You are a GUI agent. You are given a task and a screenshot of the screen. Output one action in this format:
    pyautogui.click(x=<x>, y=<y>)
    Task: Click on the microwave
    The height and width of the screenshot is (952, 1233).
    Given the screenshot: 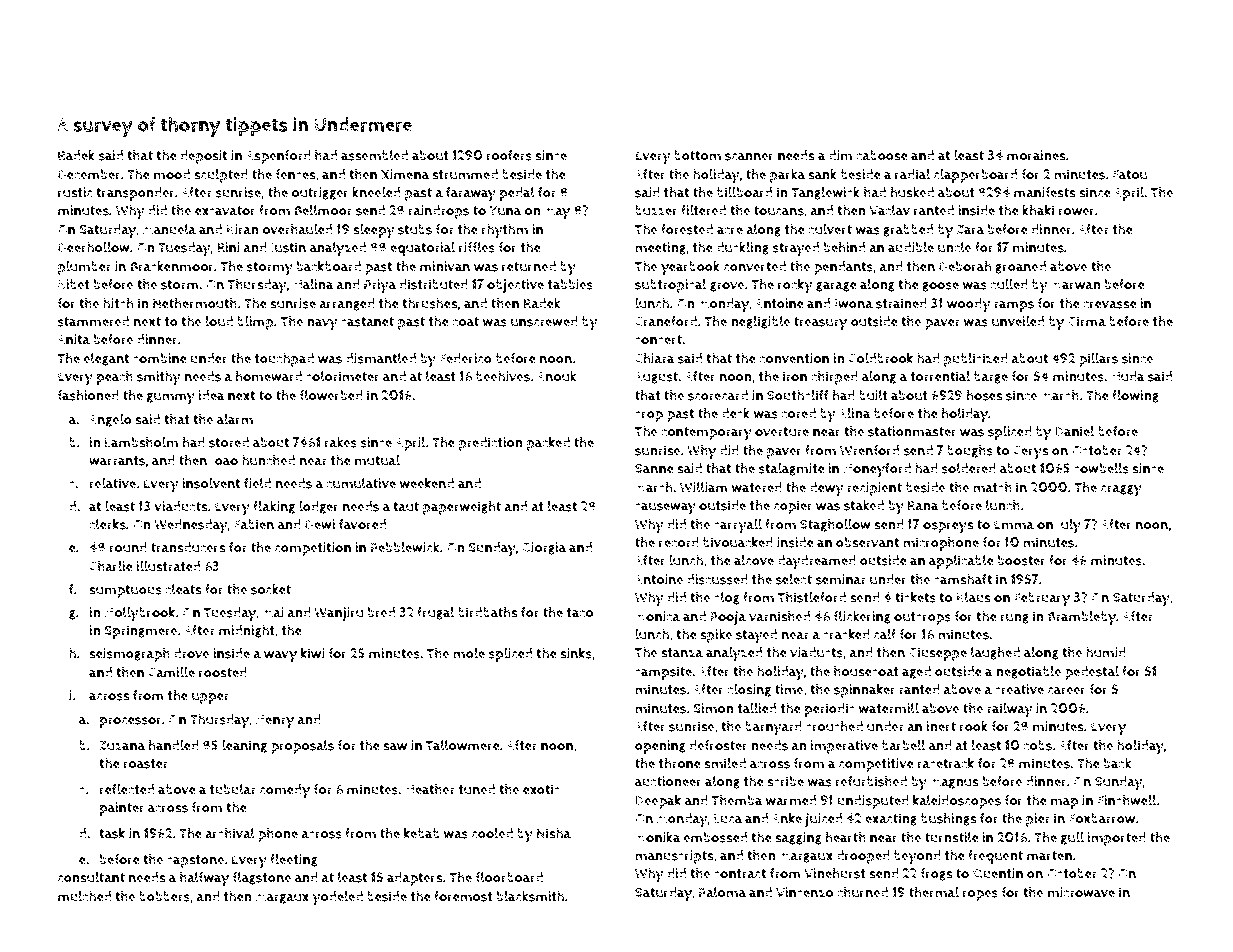 What is the action you would take?
    pyautogui.click(x=1081, y=892)
